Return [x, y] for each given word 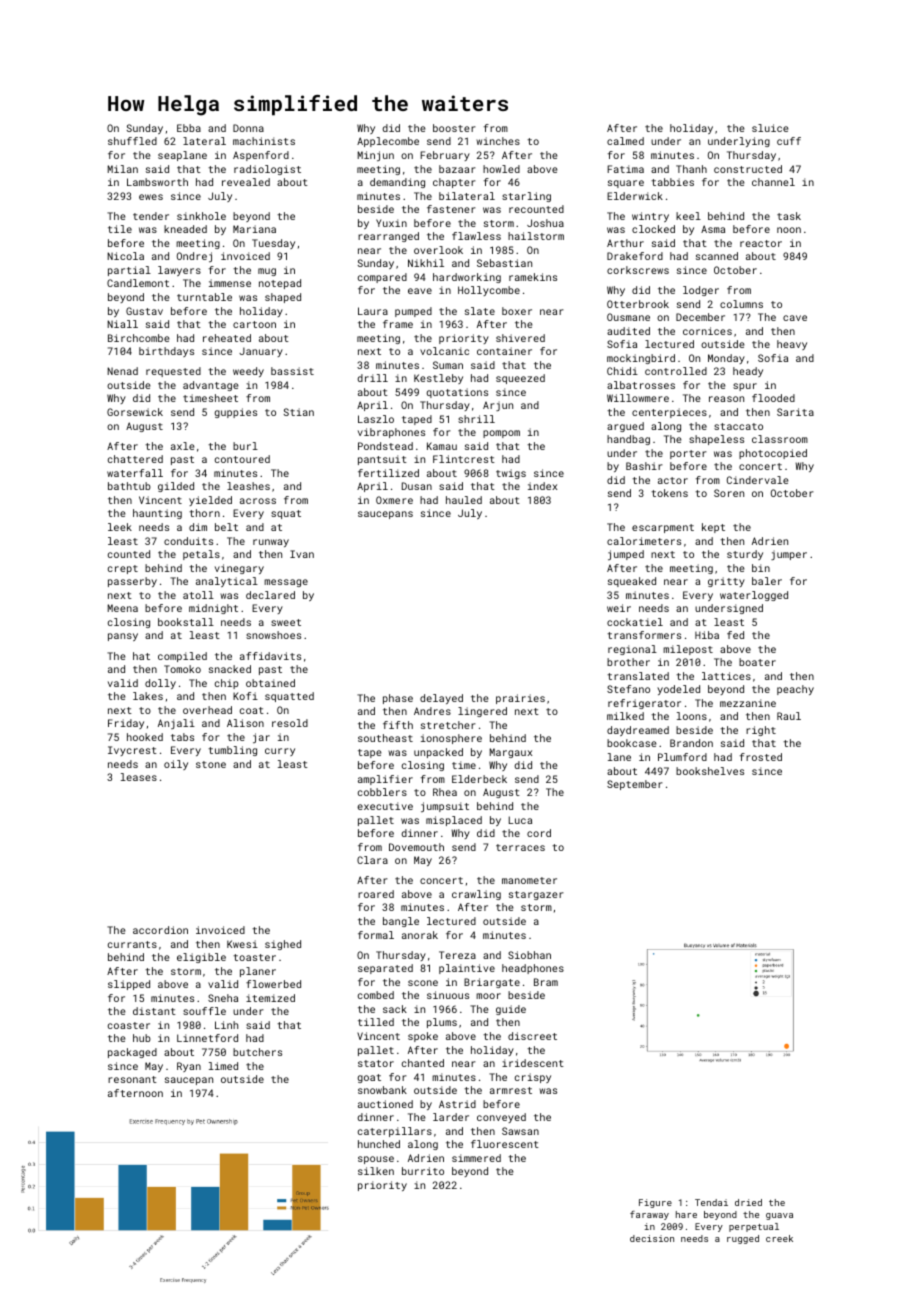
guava [779, 1216]
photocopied [773, 454]
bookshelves [710, 771]
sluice [770, 128]
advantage [211, 386]
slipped [129, 985]
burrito [423, 1171]
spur [745, 387]
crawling [476, 895]
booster [454, 128]
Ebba [189, 128]
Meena [123, 608]
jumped [626, 555]
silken [376, 1171]
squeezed [520, 379]
